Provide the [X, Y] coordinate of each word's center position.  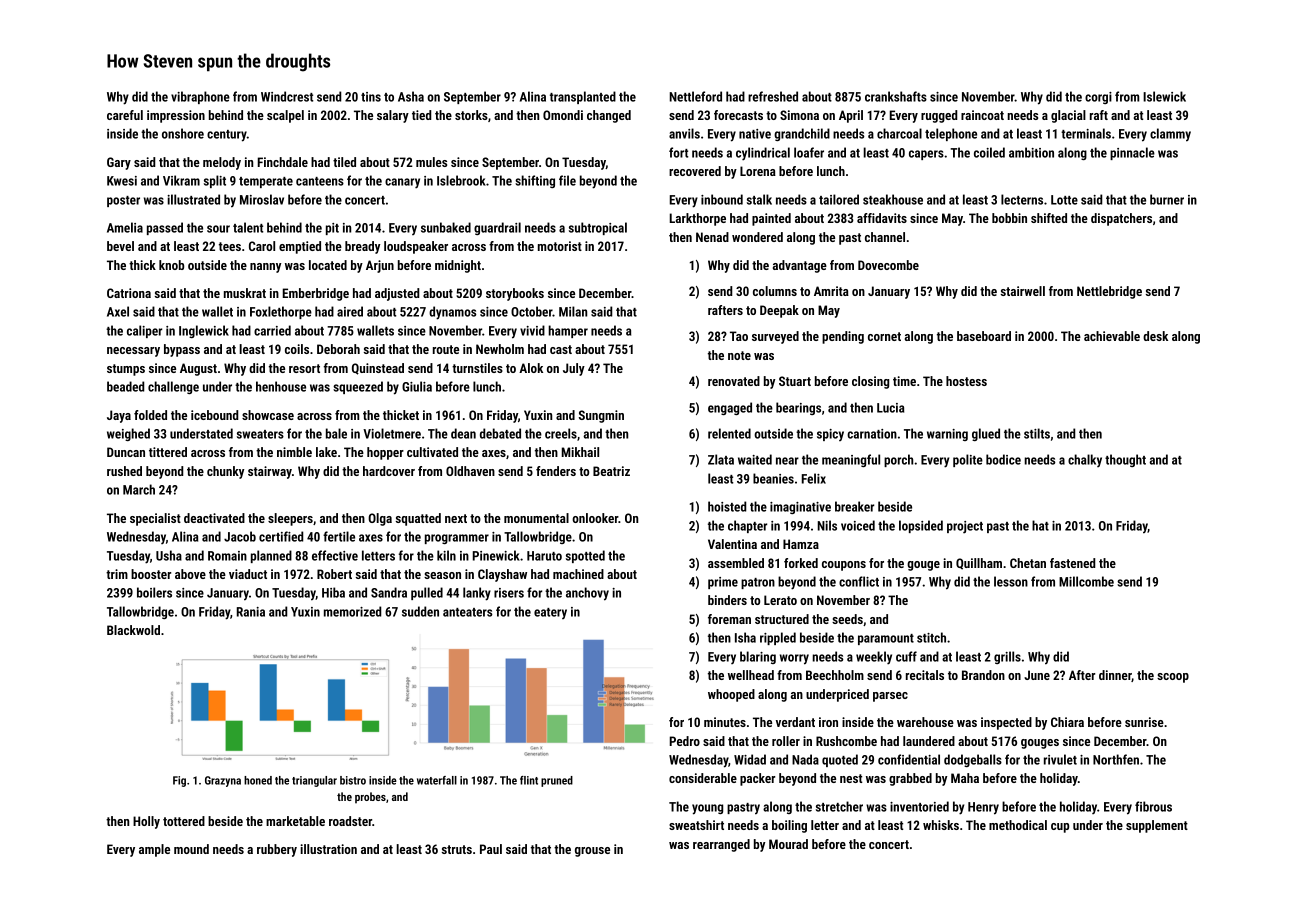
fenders [556, 471]
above [190, 574]
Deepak [779, 311]
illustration [329, 849]
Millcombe [1086, 581]
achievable [1112, 336]
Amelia [125, 227]
